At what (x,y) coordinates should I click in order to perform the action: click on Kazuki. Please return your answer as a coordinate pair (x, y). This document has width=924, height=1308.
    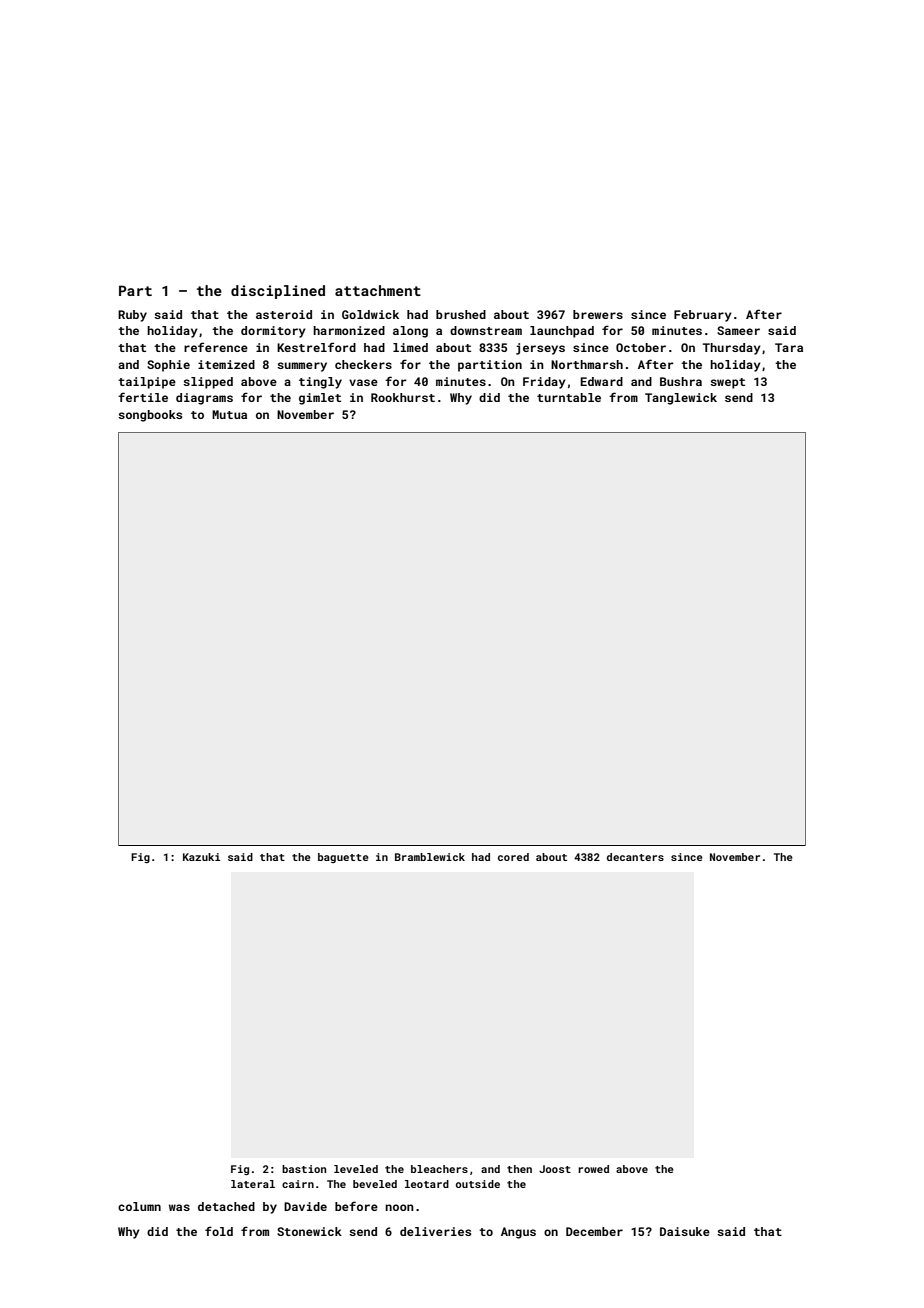
    Looking at the image, I should click on (201, 857).
